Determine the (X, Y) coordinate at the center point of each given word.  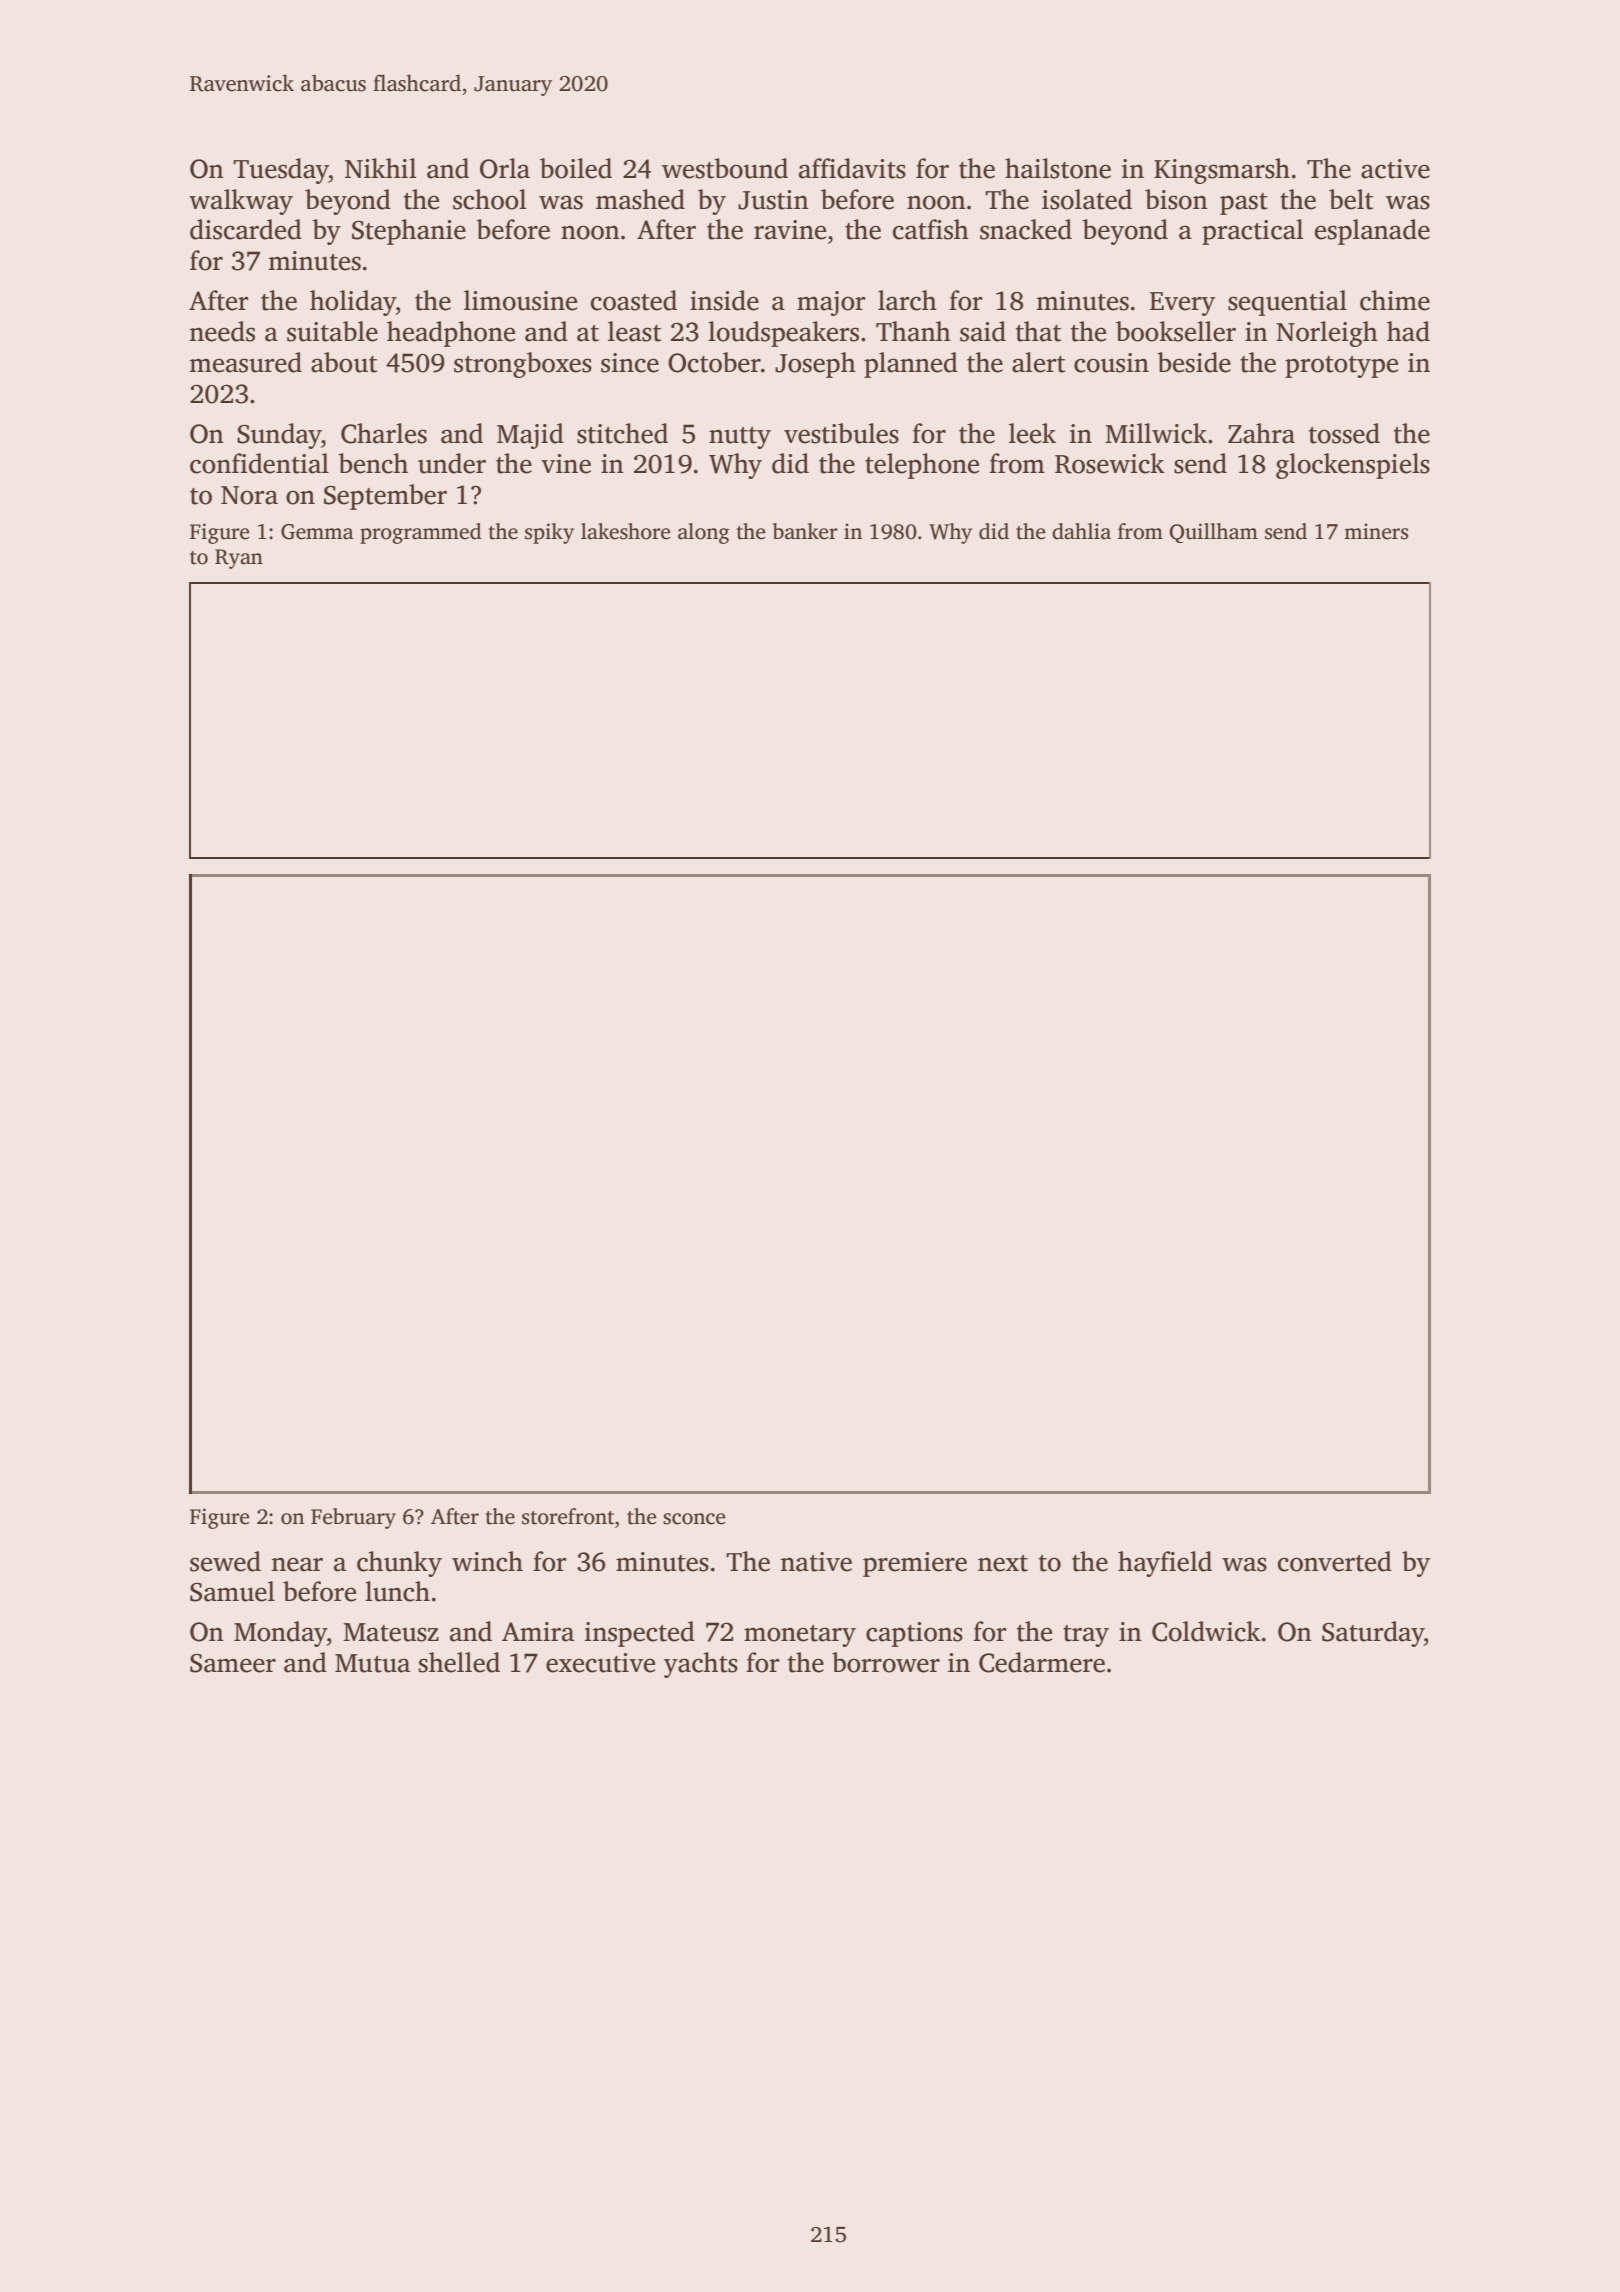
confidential (259, 463)
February (353, 1518)
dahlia (1081, 531)
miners (1376, 531)
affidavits (852, 168)
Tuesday (281, 171)
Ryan (239, 559)
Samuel (232, 1591)
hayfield (1165, 1564)
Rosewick (1110, 463)
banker (805, 531)
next (1003, 1563)
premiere (915, 1564)
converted (1335, 1561)
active (1395, 169)
